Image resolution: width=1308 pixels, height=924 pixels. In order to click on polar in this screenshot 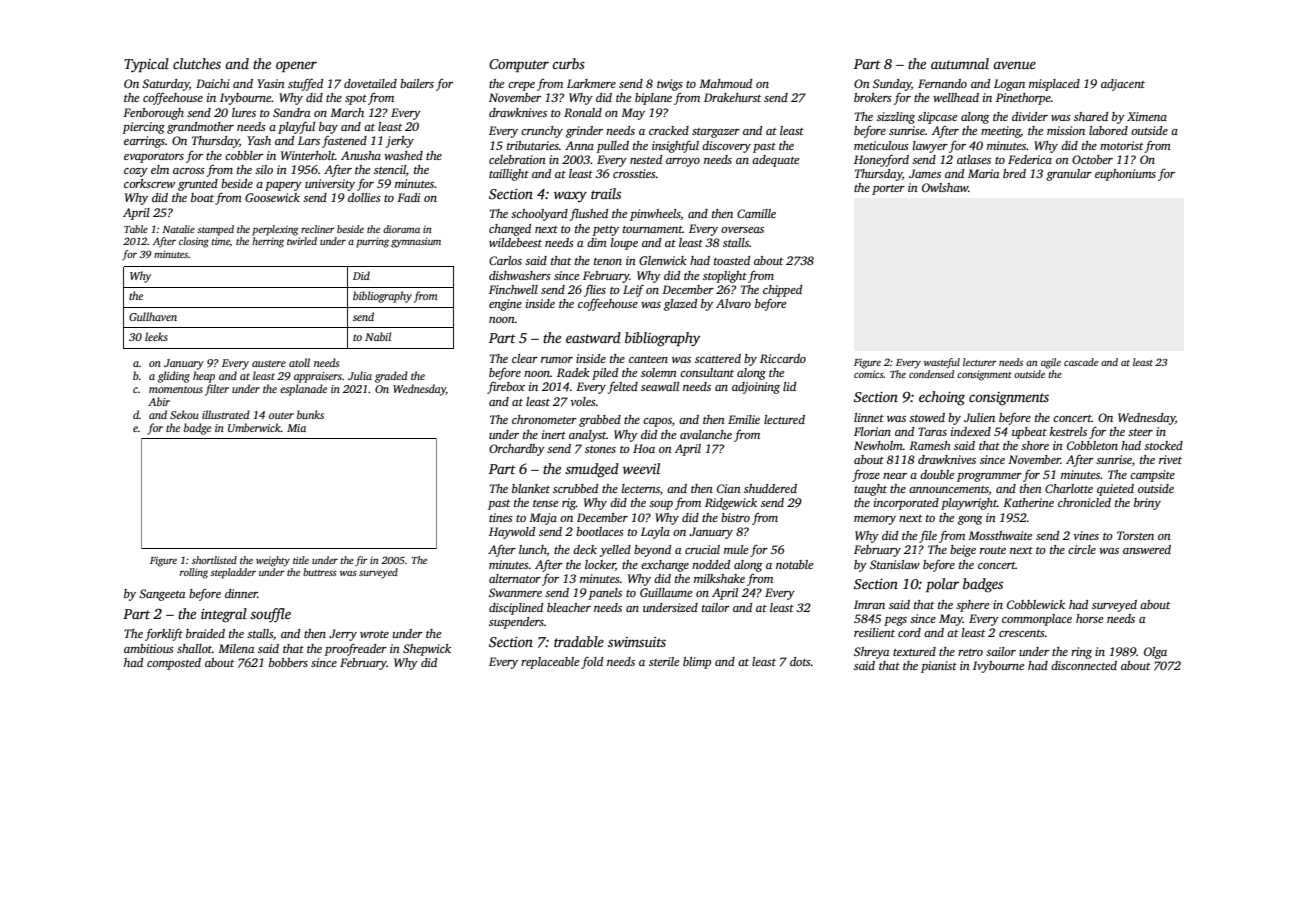, I will do `click(942, 585)`.
